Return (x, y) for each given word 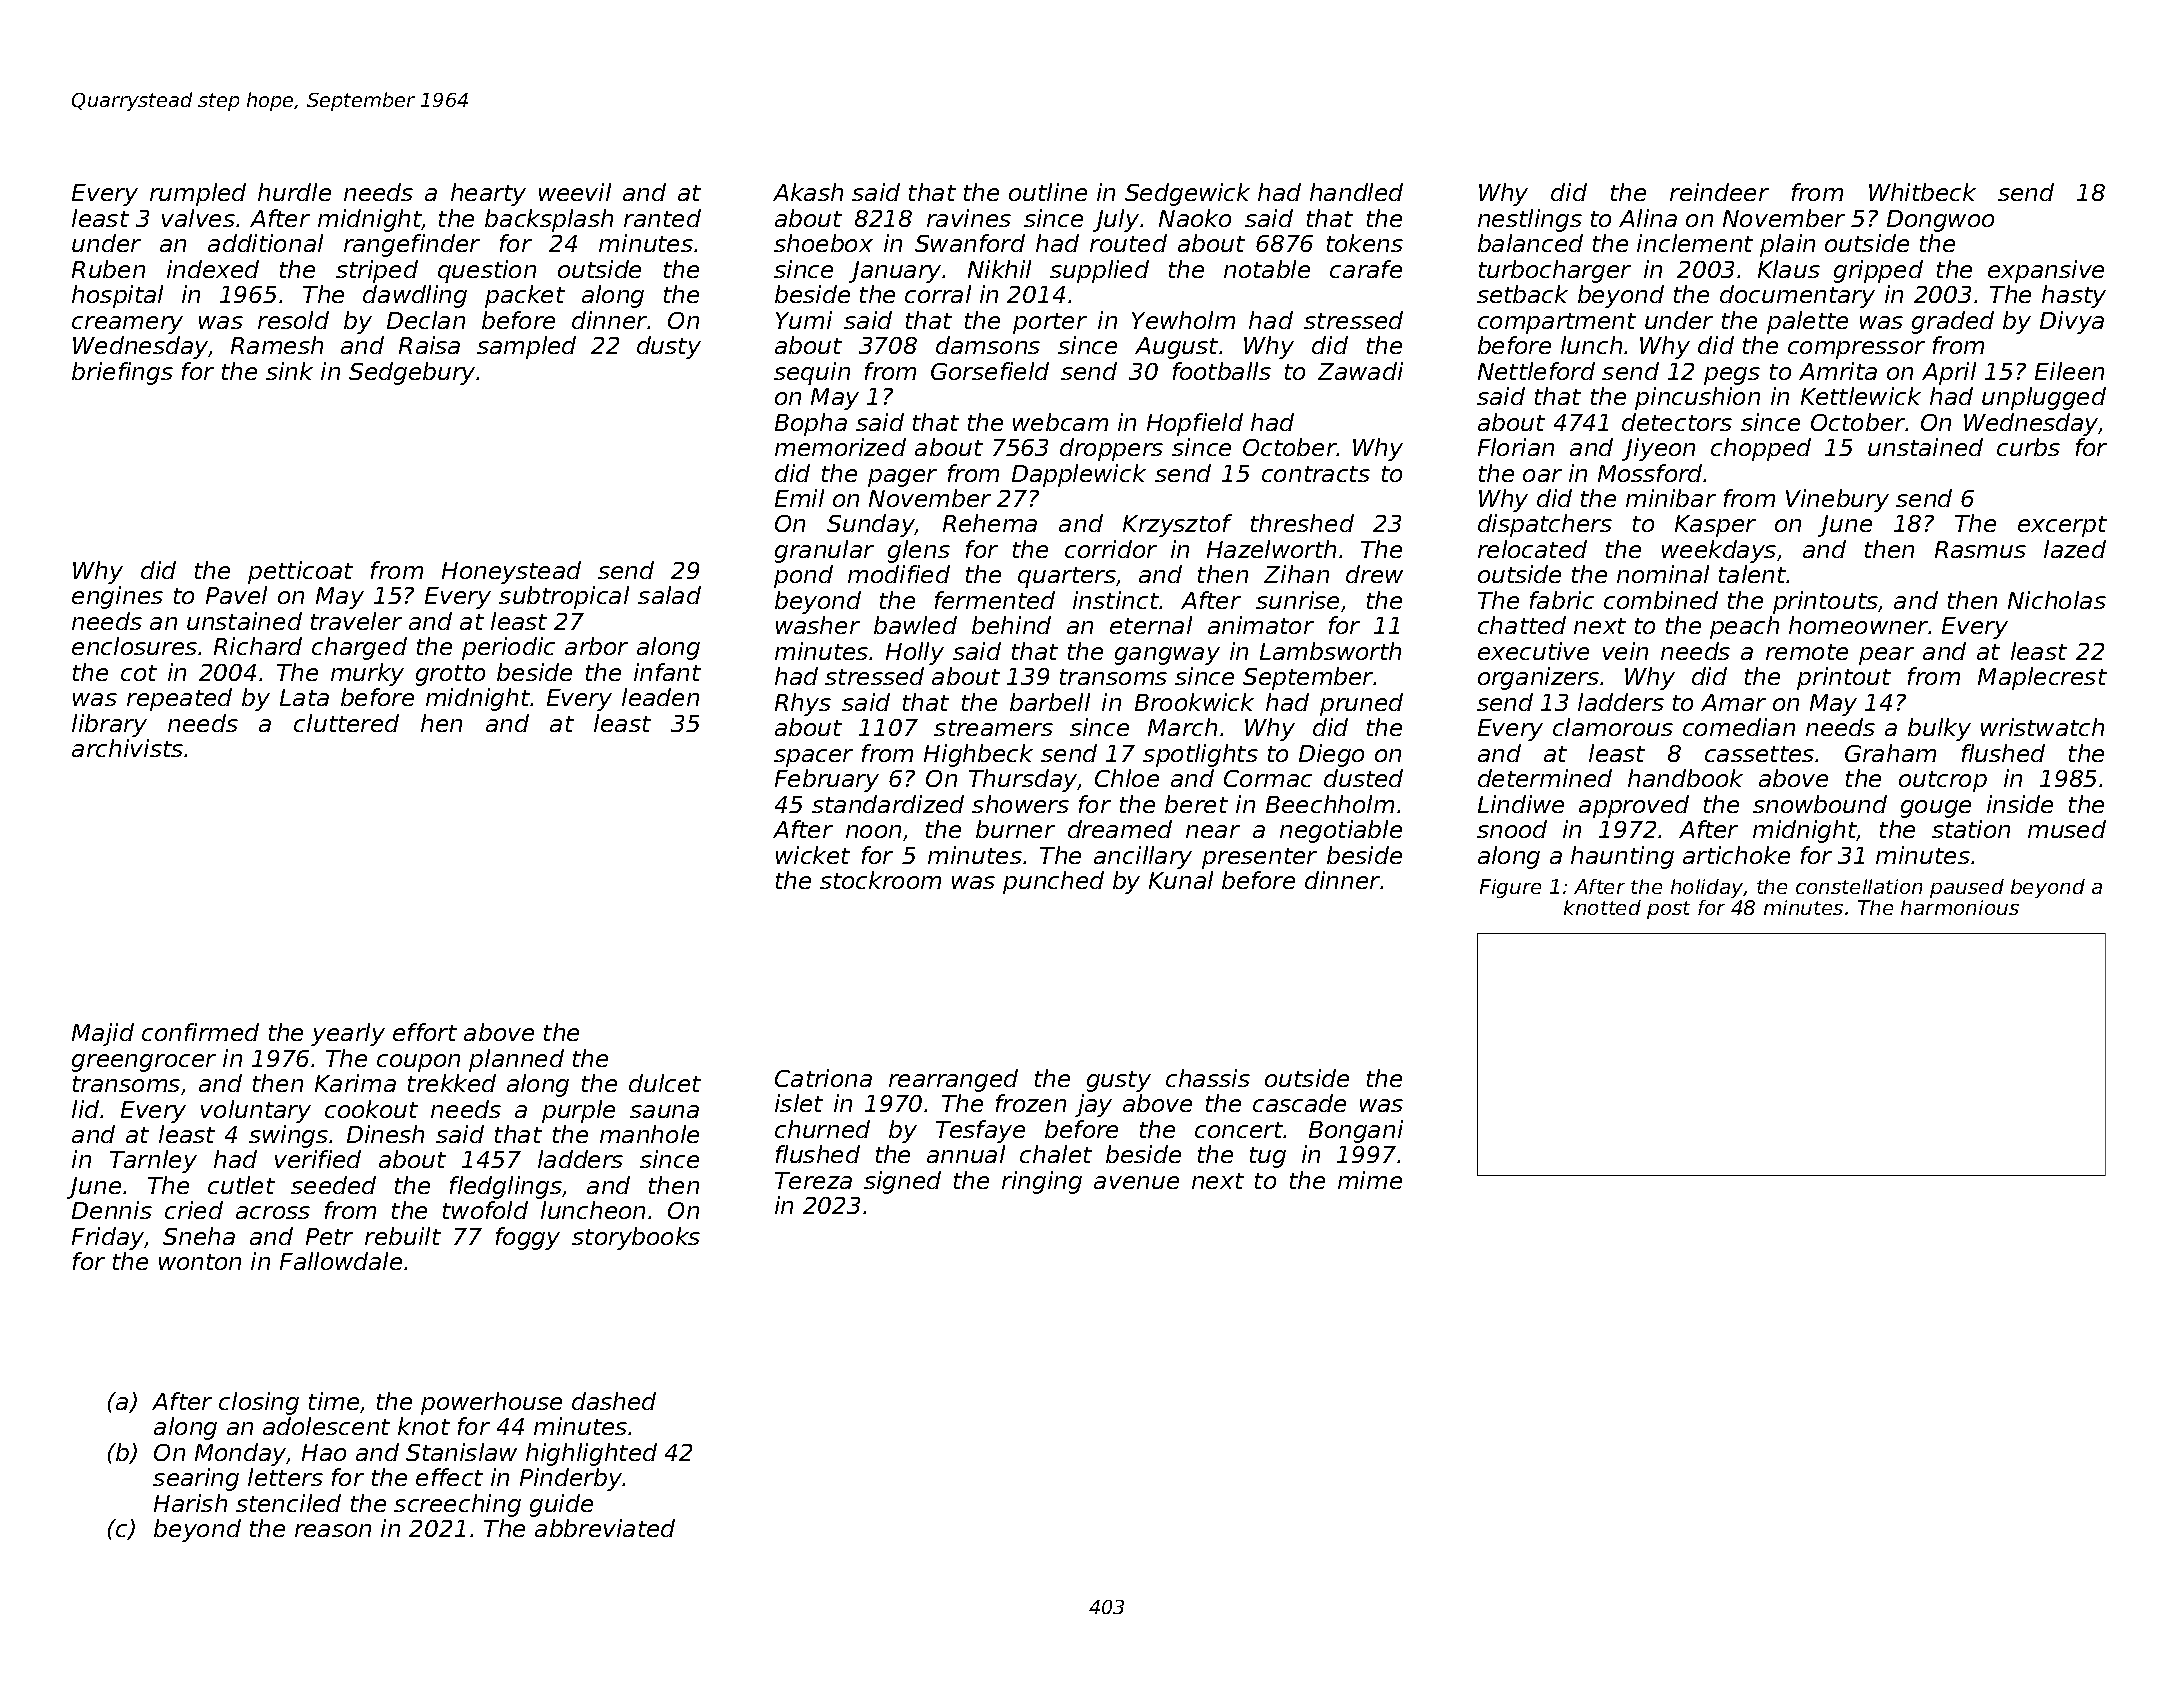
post (1668, 910)
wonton (200, 1262)
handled (1356, 192)
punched (1053, 882)
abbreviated (605, 1528)
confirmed (200, 1032)
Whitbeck (1922, 192)
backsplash (549, 220)
